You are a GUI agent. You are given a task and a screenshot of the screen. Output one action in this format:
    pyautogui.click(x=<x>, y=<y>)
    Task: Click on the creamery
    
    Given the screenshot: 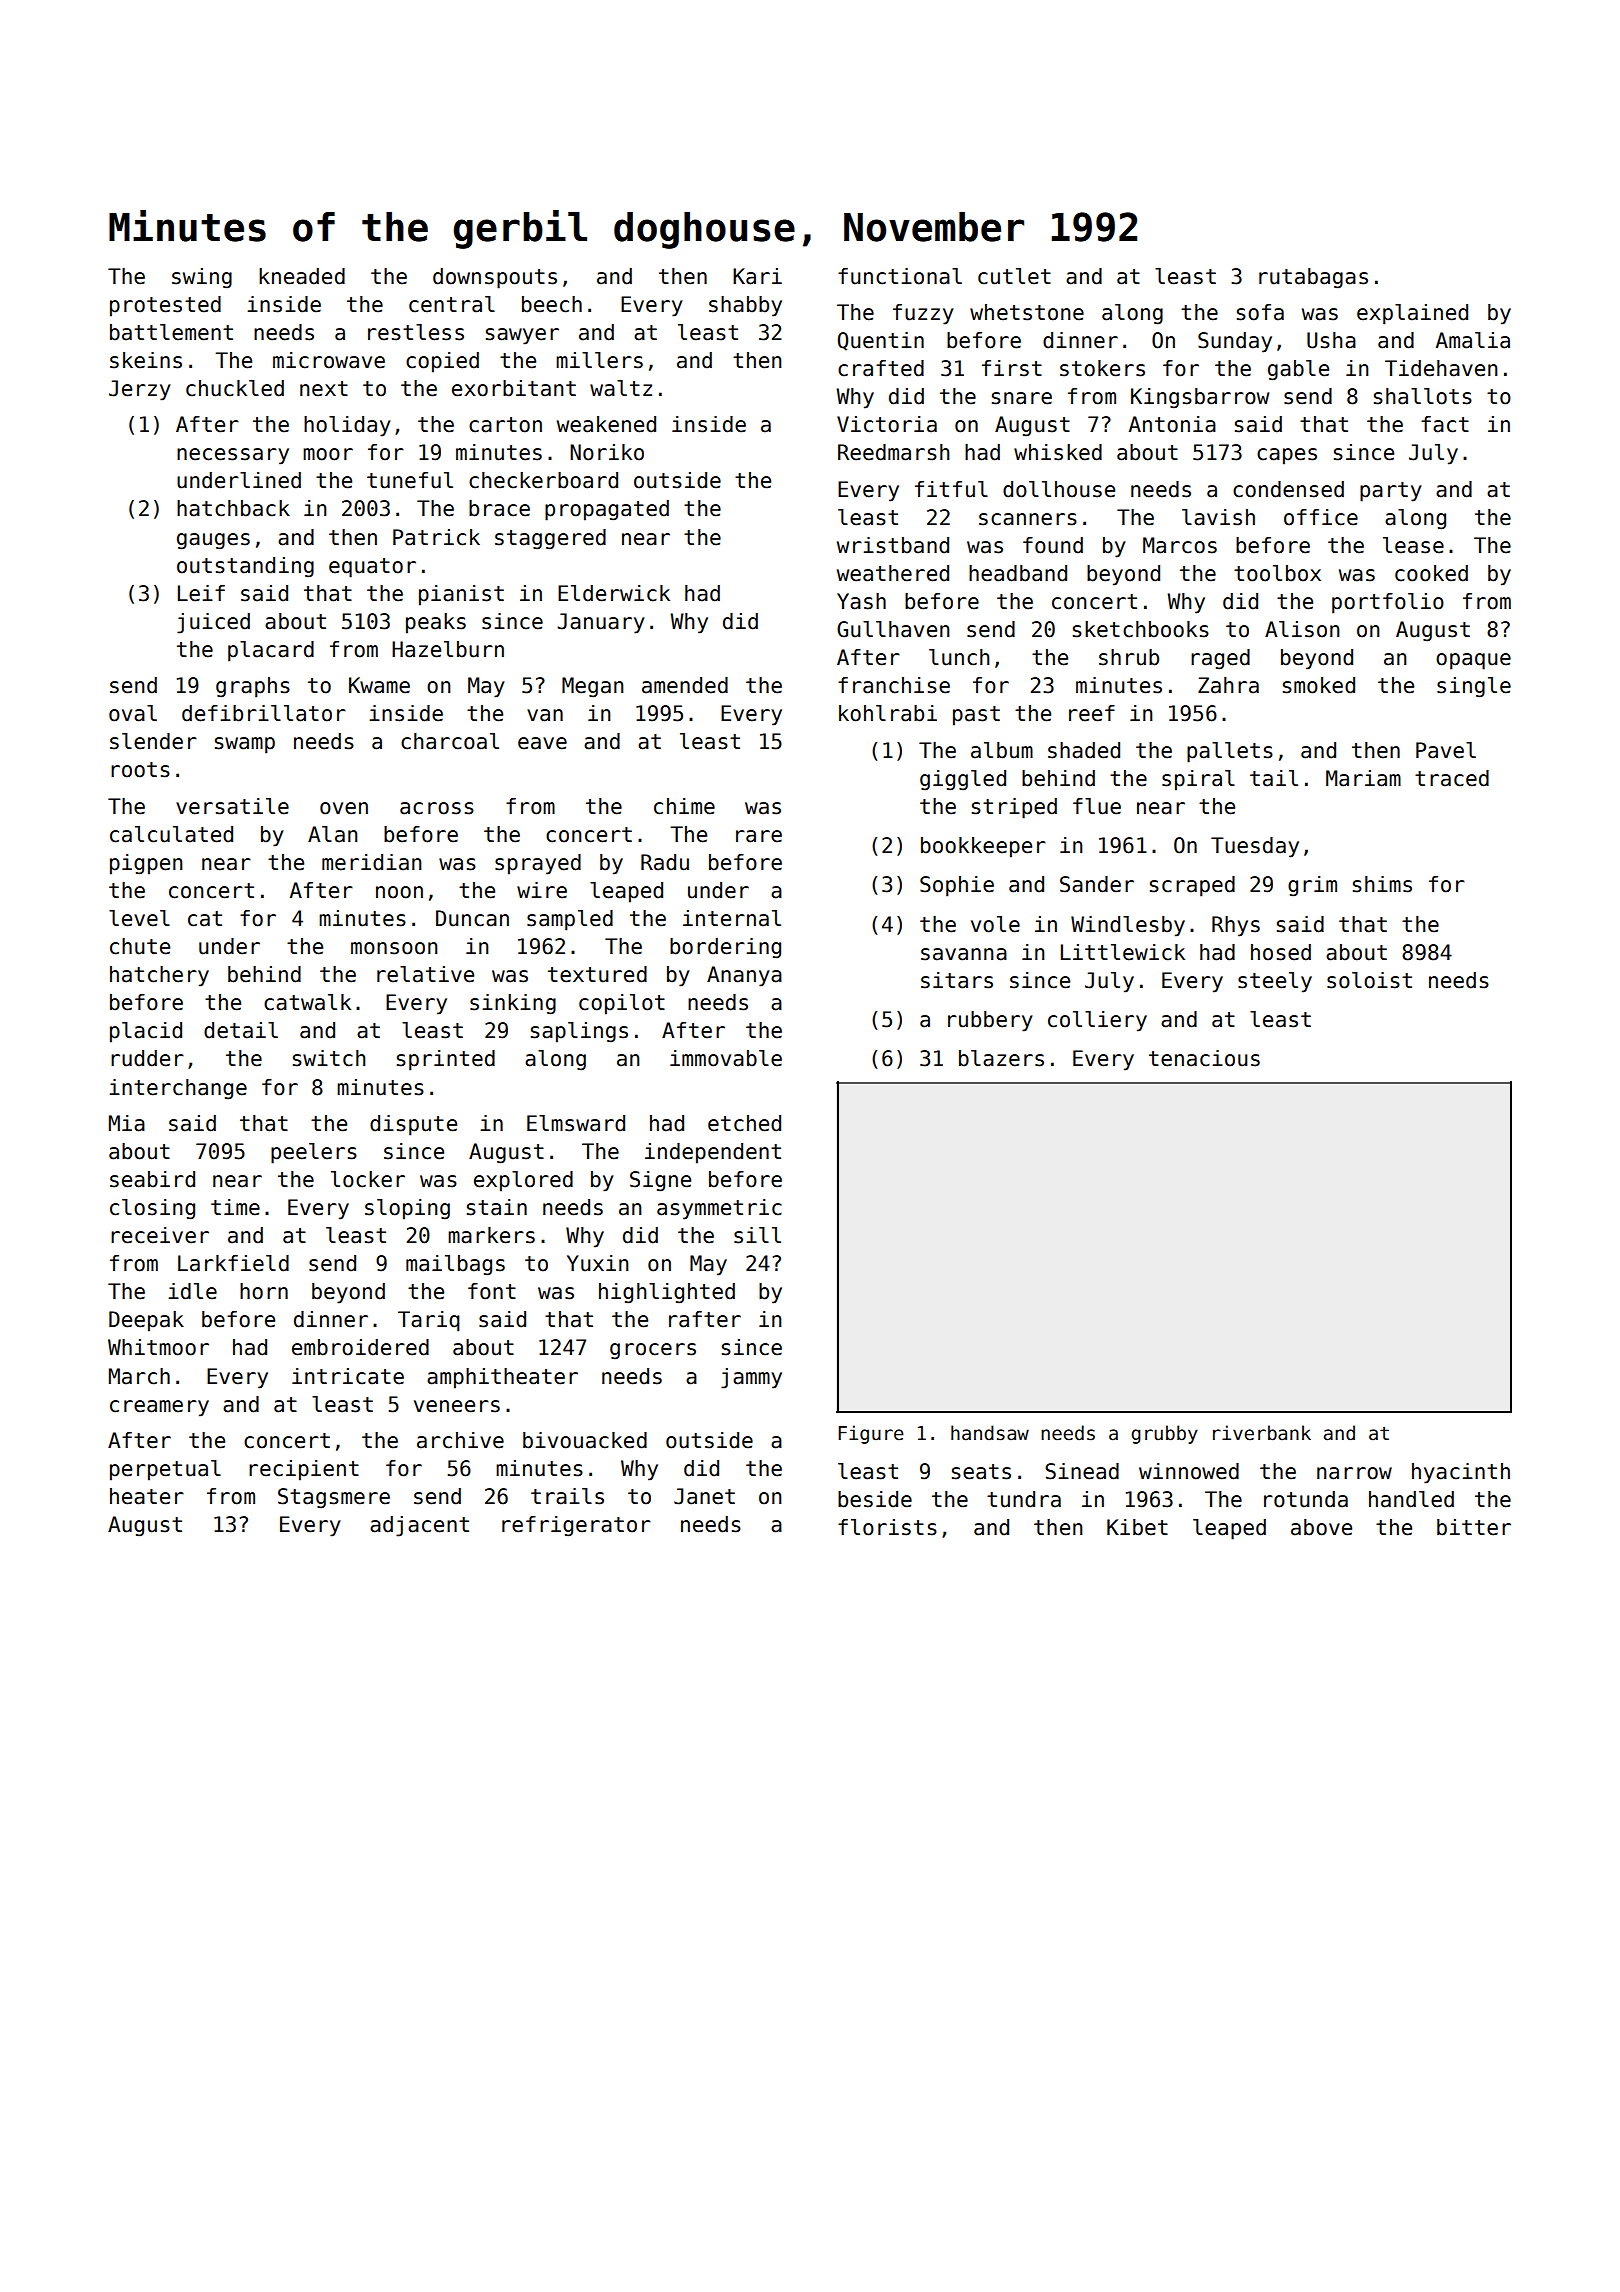 What is the action you would take?
    pyautogui.click(x=159, y=1408)
